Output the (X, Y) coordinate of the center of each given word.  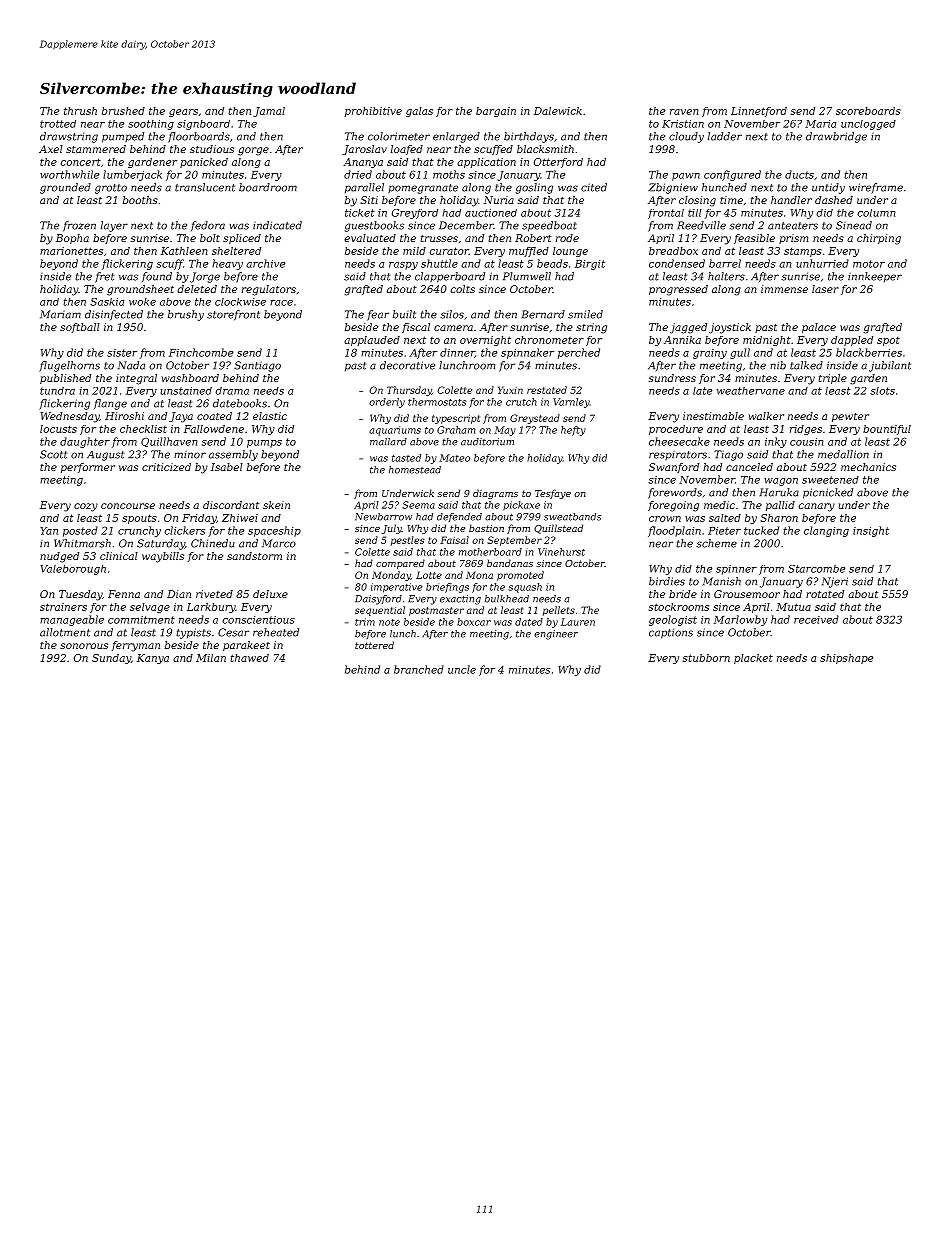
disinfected (114, 315)
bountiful (887, 430)
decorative (407, 365)
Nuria (499, 200)
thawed (249, 658)
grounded (65, 188)
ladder (725, 136)
